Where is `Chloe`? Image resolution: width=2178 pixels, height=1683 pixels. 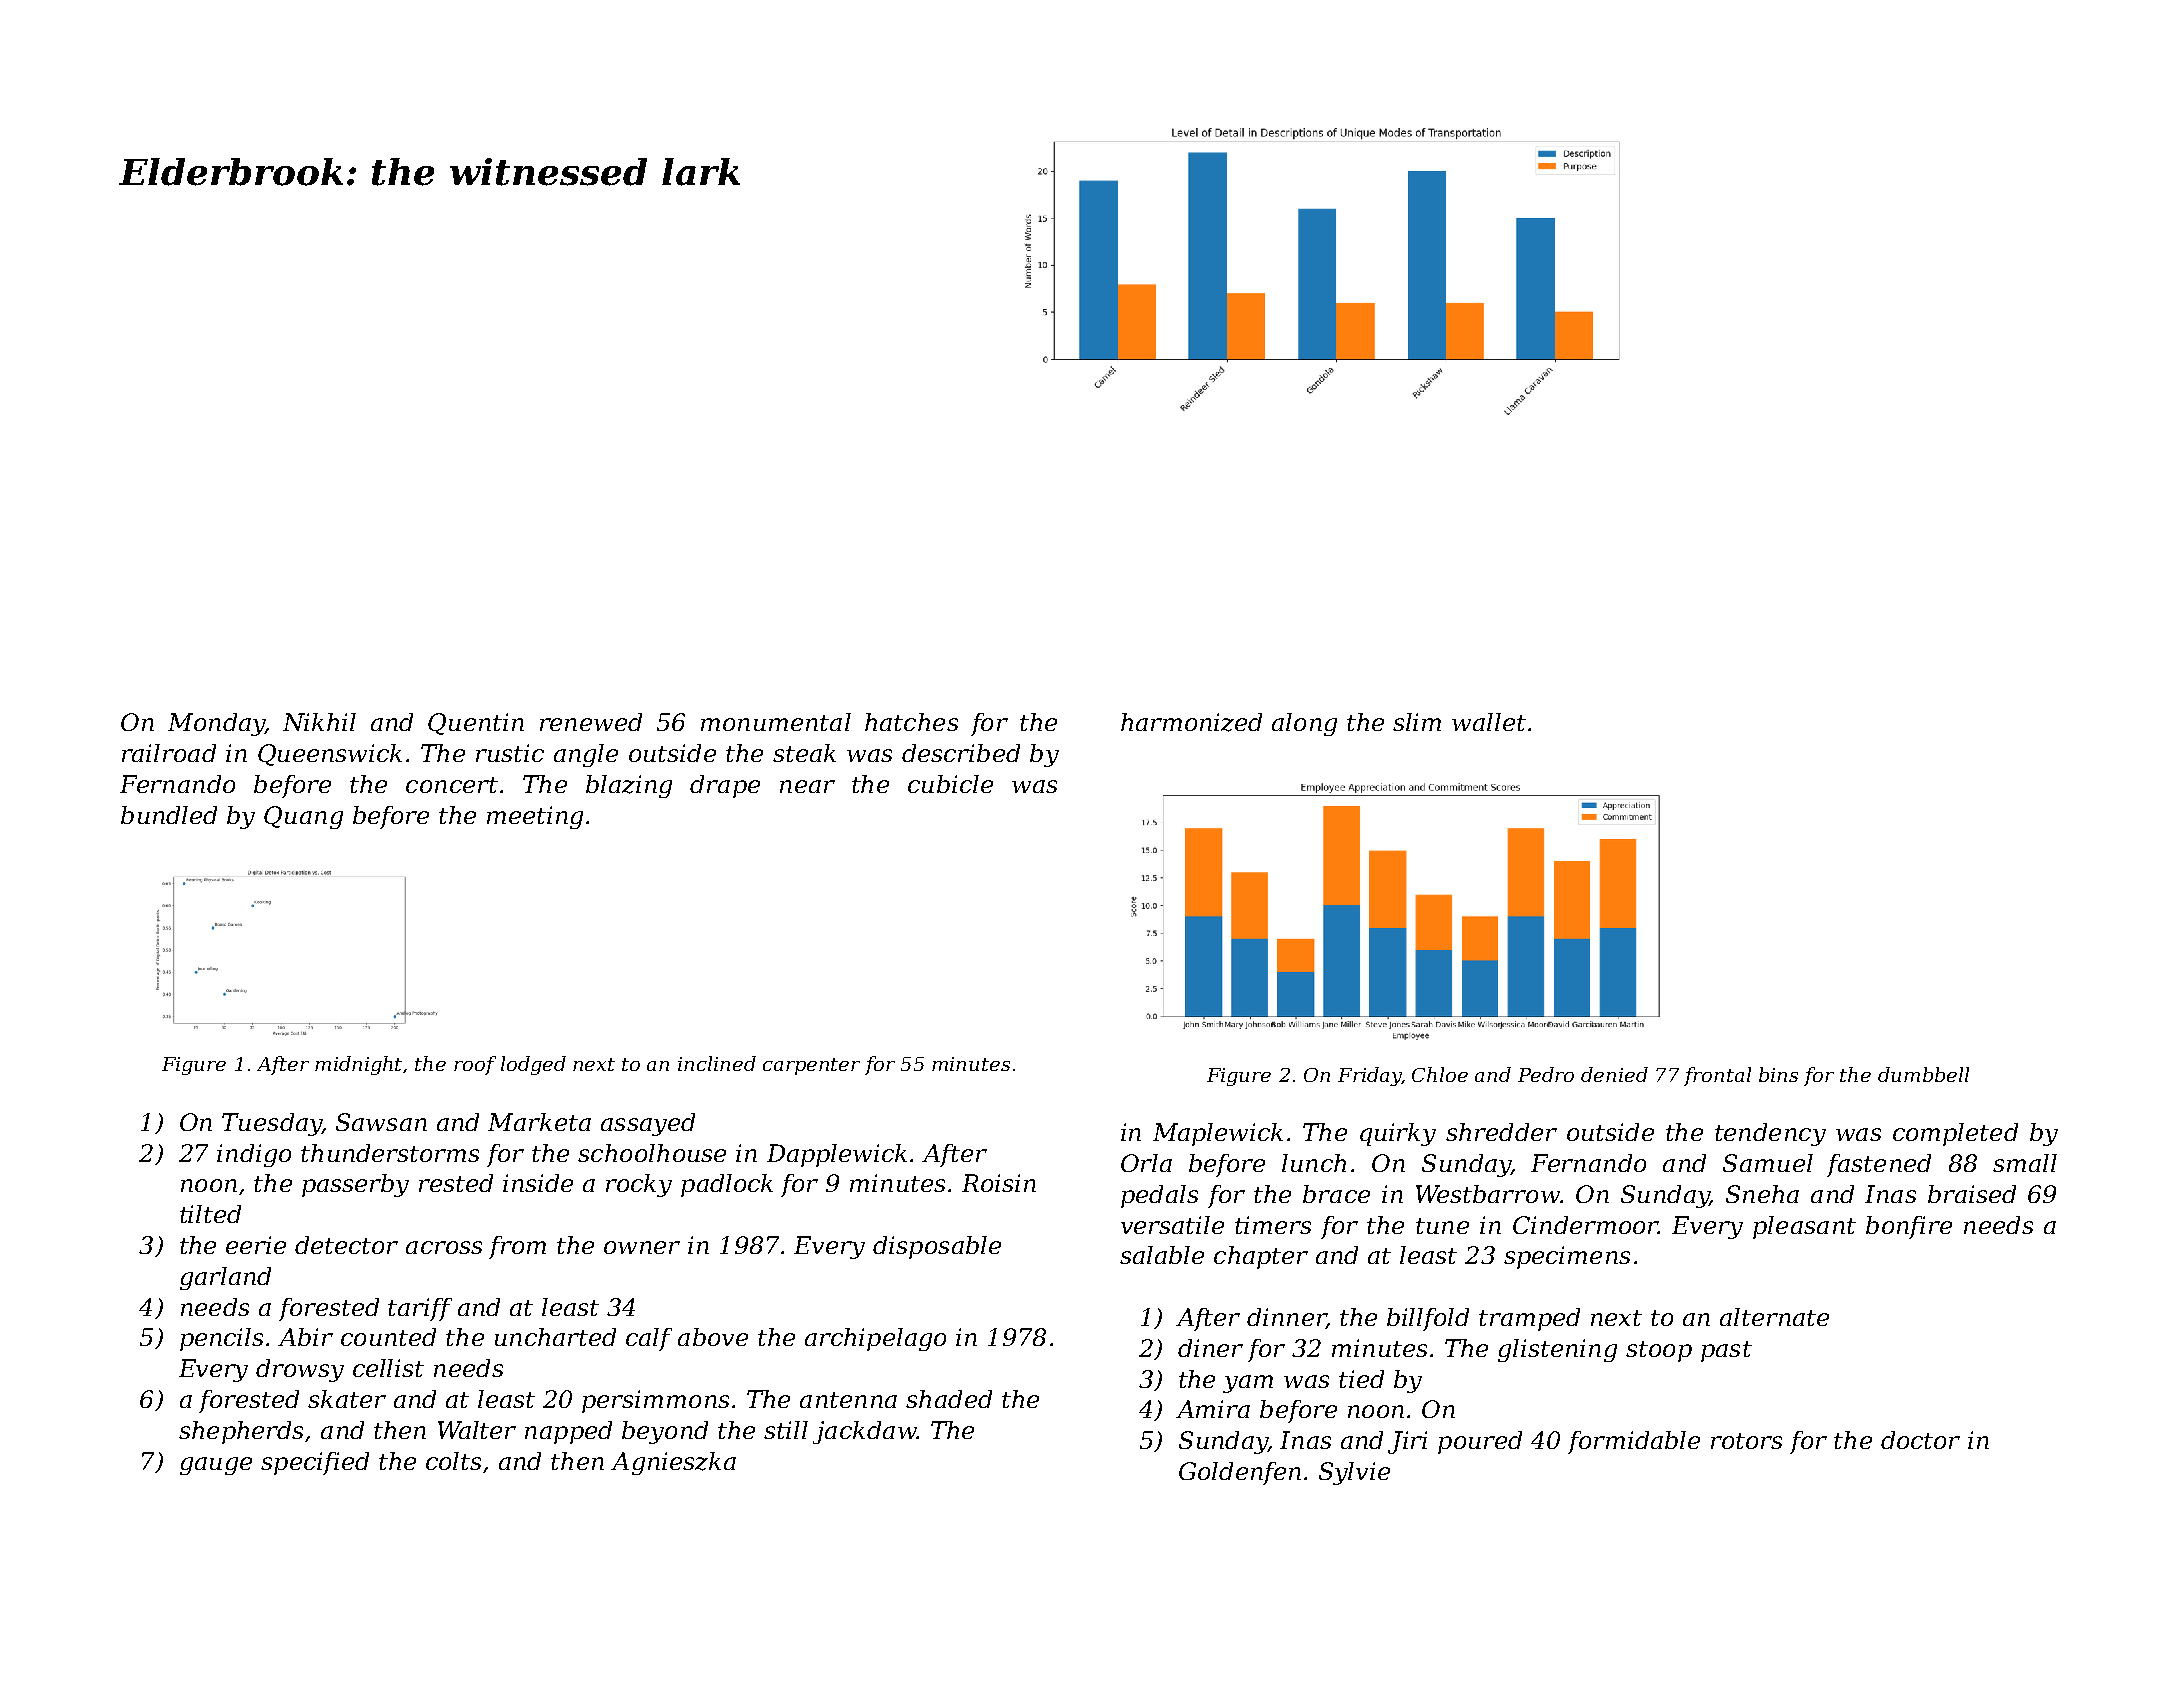
Chloe is located at coordinates (1440, 1074).
